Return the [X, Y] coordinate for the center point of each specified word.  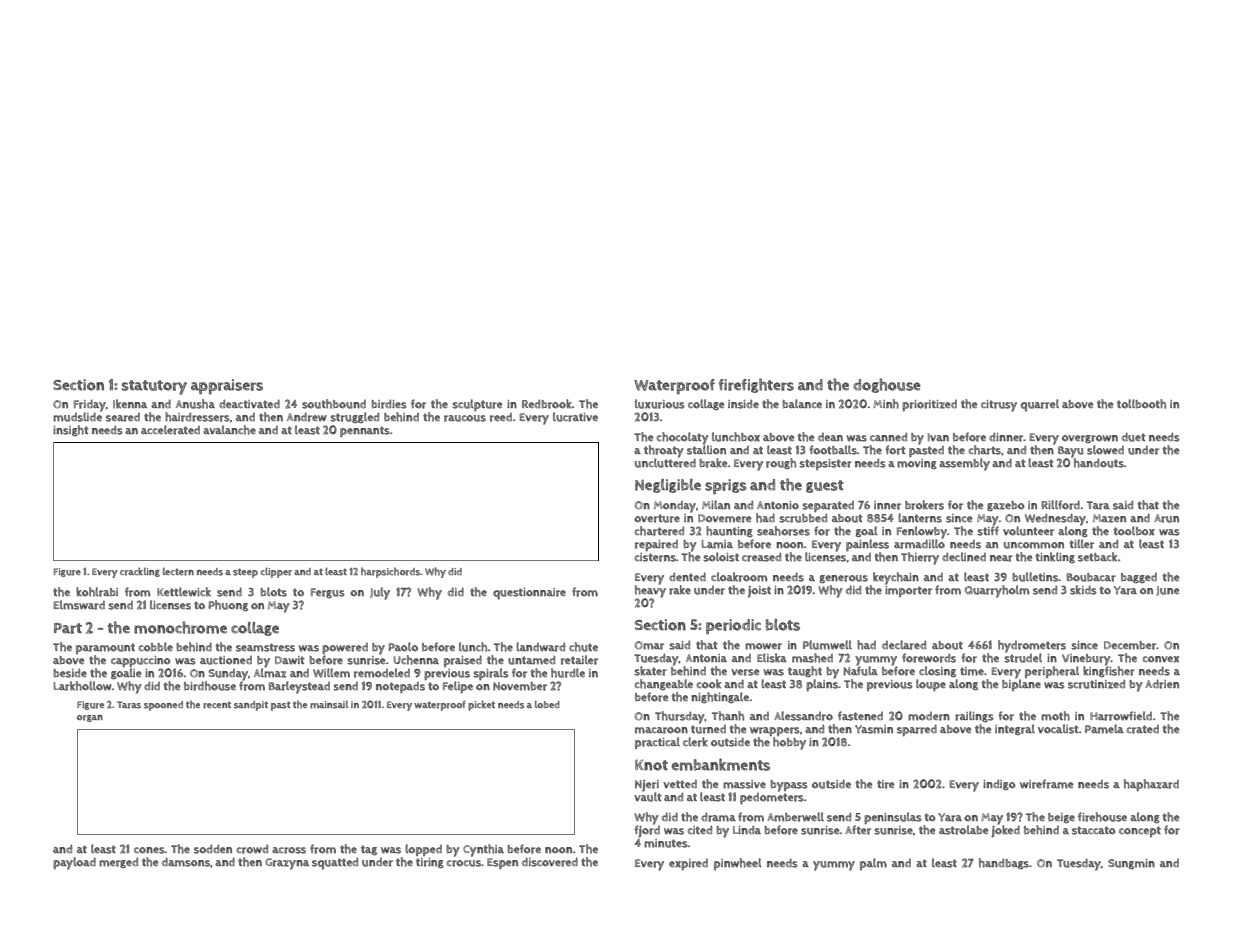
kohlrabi [97, 592]
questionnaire [529, 594]
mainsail [329, 704]
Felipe [458, 687]
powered [345, 648]
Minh [886, 404]
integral [1015, 729]
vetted [680, 784]
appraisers [227, 387]
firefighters [756, 385]
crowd [252, 849]
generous [844, 579]
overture [657, 518]
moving [917, 464]
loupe [931, 685]
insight [71, 430]
